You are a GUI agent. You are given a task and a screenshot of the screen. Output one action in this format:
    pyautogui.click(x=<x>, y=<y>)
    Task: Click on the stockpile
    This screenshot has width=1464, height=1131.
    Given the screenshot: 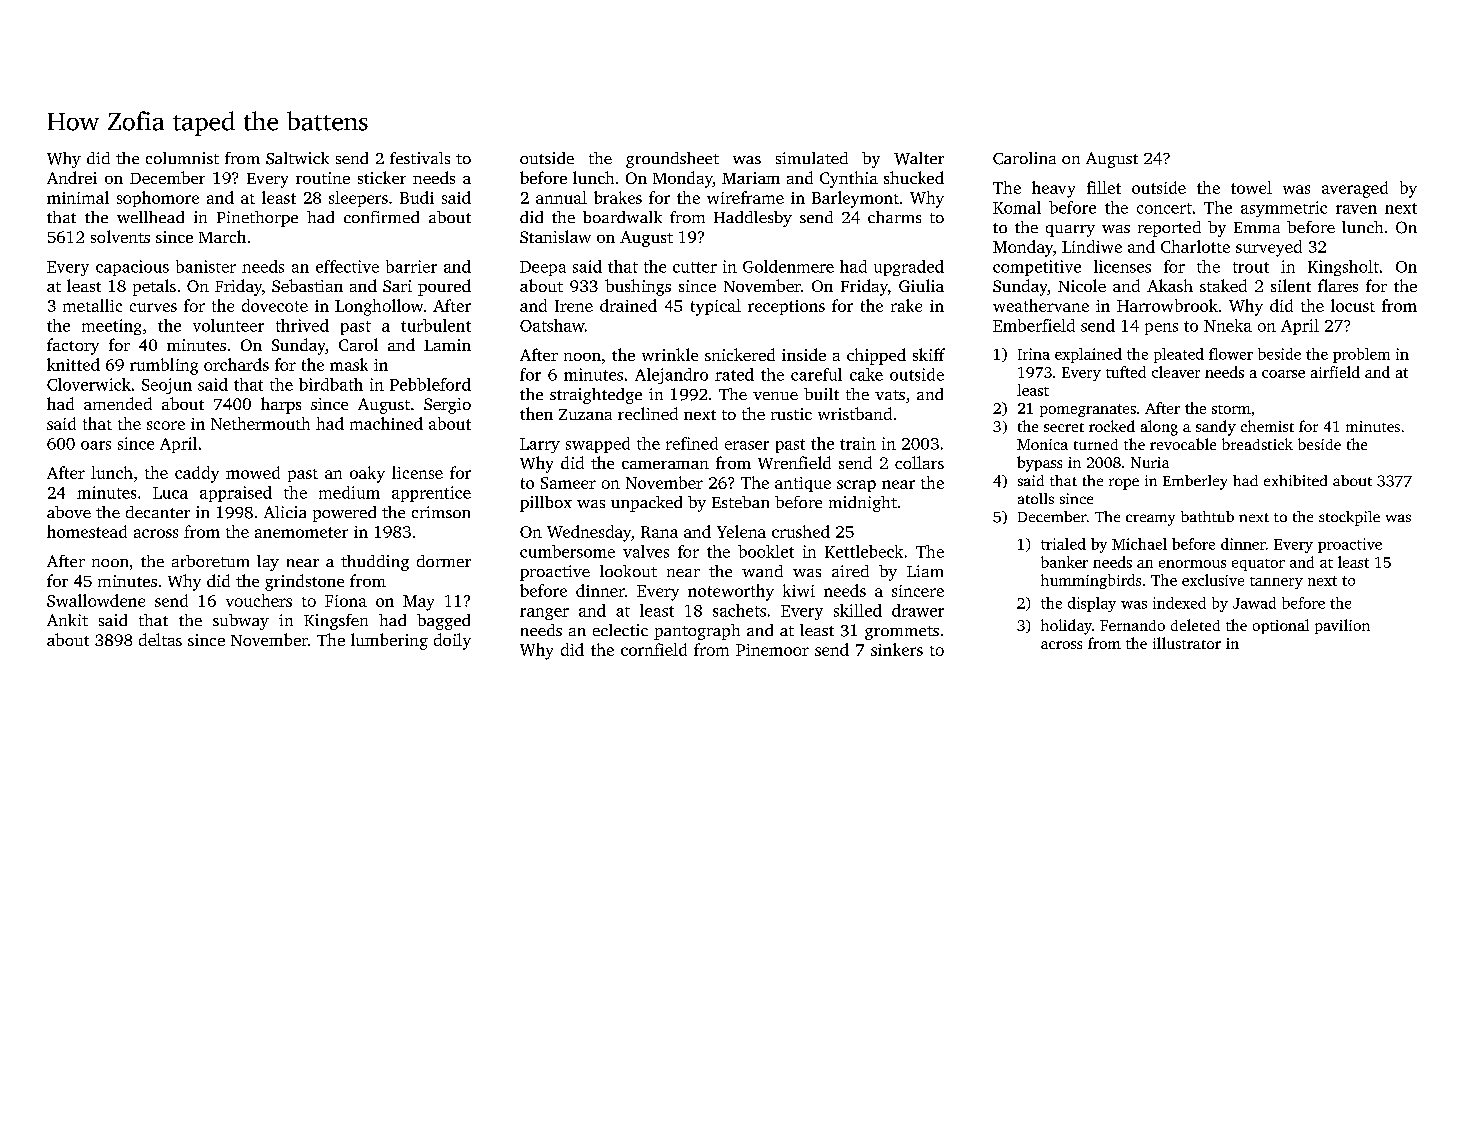 What is the action you would take?
    pyautogui.click(x=1349, y=518)
